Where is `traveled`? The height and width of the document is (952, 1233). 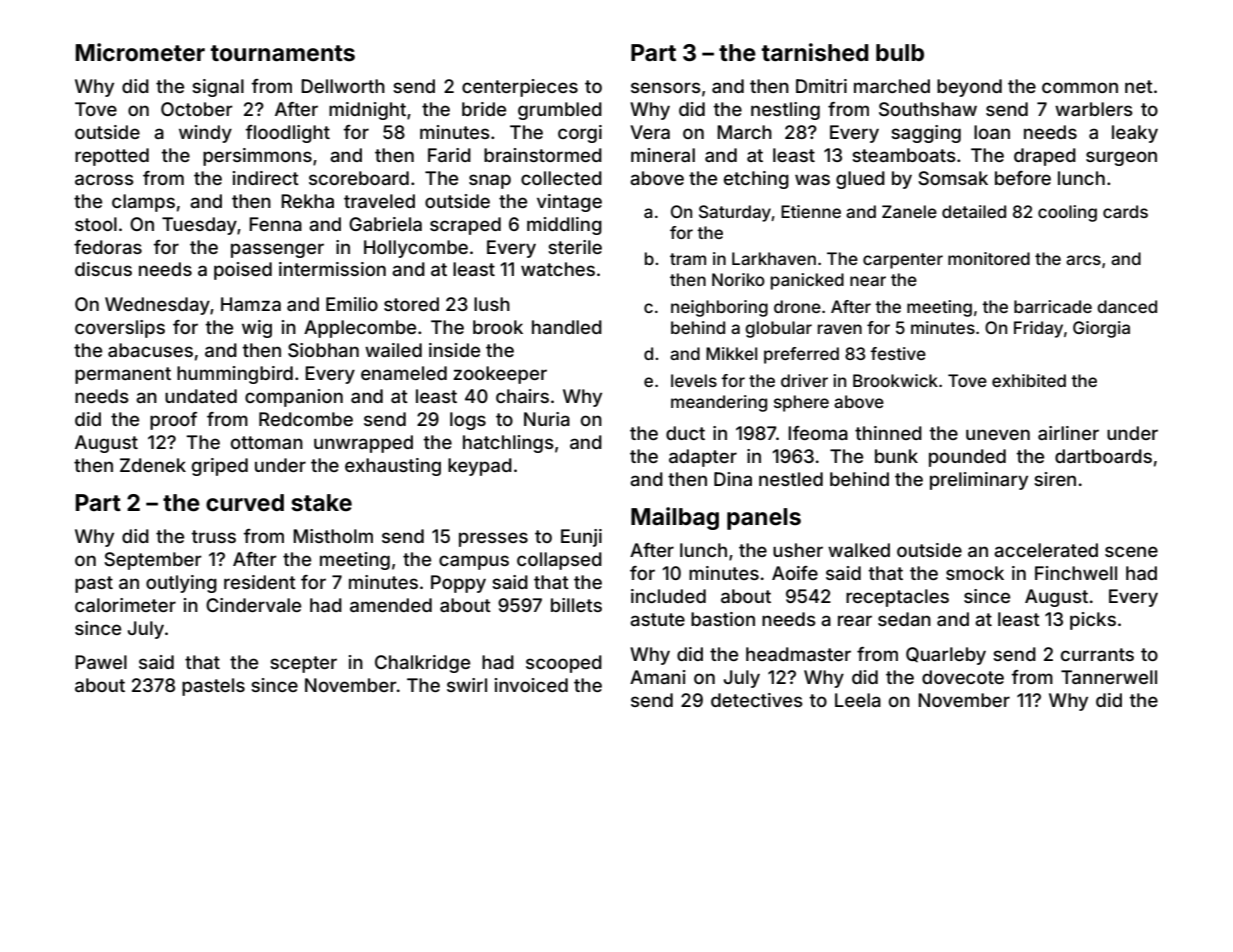 traveled is located at coordinates (379, 201).
